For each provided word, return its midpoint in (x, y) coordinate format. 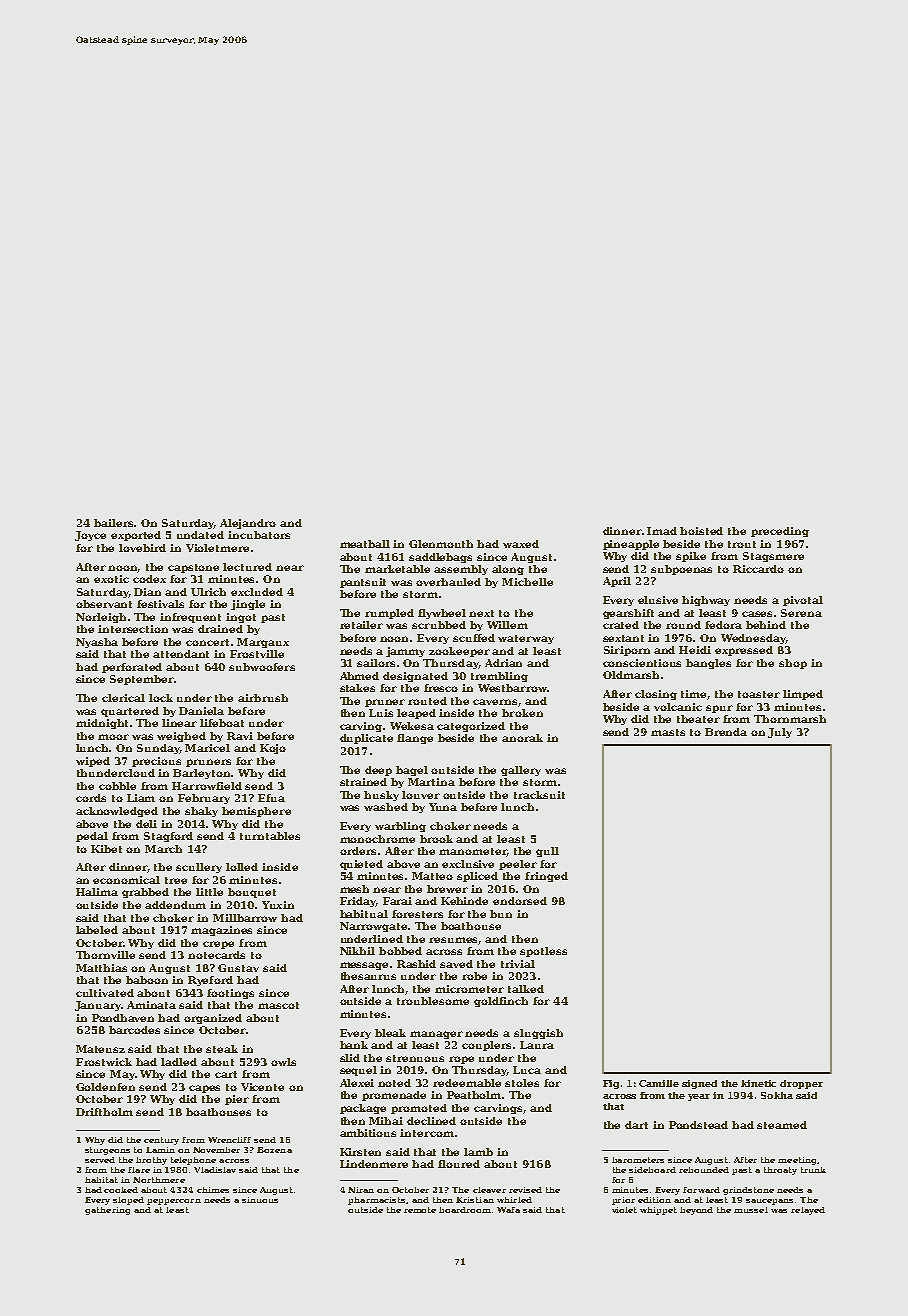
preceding (780, 532)
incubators (259, 535)
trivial (518, 964)
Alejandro (248, 524)
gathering (107, 1211)
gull (547, 852)
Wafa (508, 1210)
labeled (97, 930)
